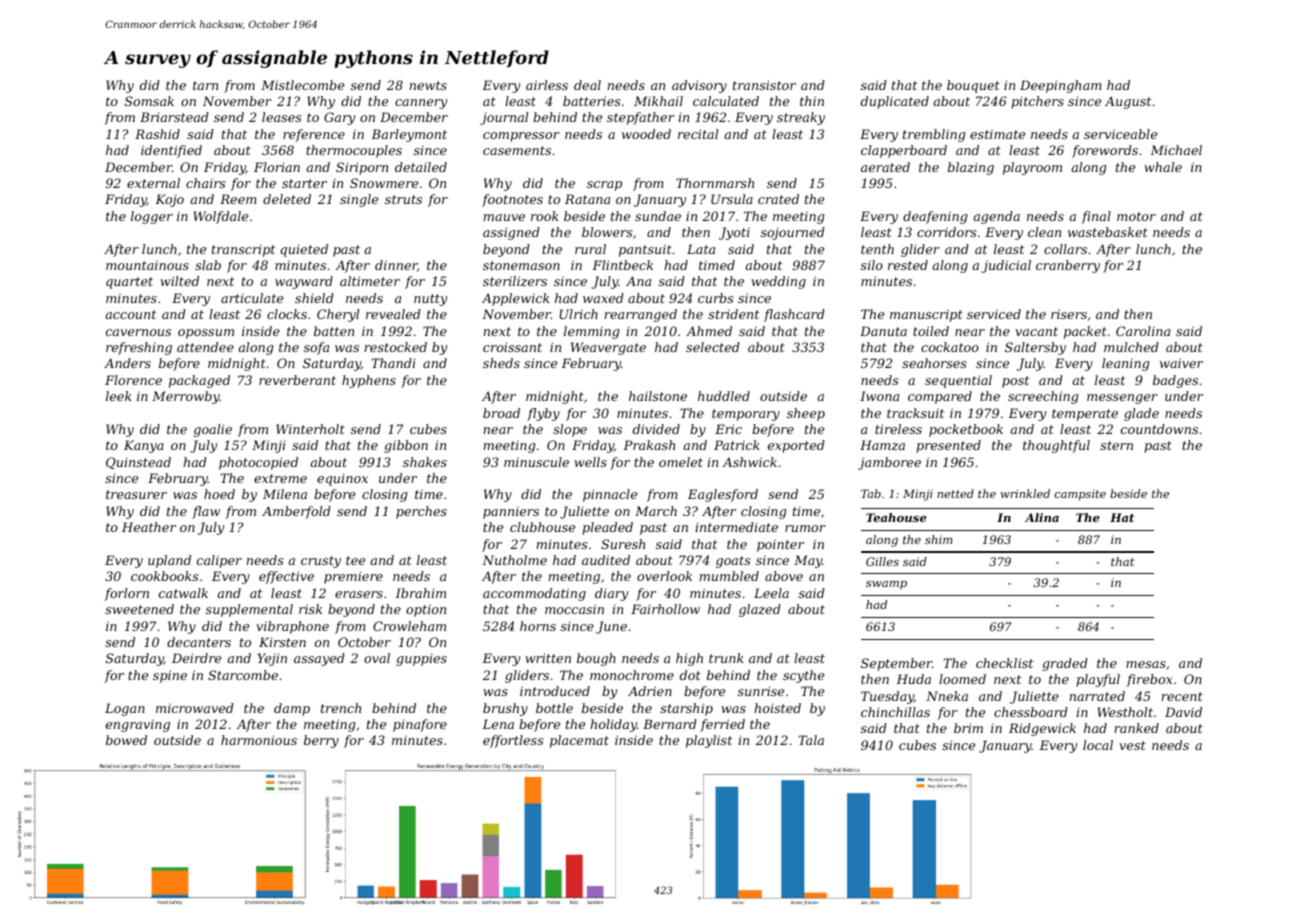 This document has width=1308, height=924. Describe the element at coordinates (1037, 102) in the document. I see `pitchers` at that location.
